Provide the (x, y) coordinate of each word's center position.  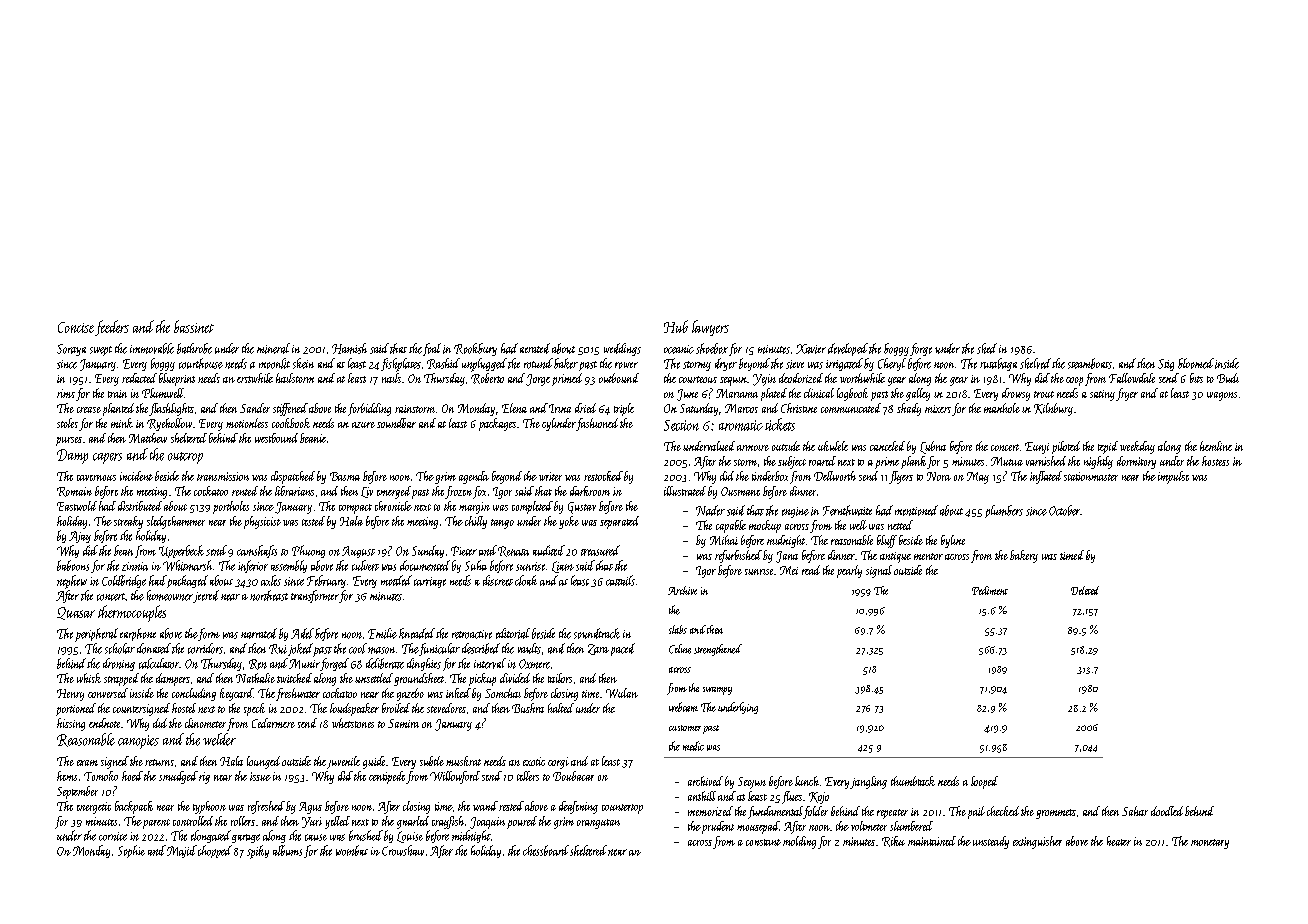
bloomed (1196, 363)
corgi (558, 763)
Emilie (382, 633)
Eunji (1037, 448)
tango (502, 524)
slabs (678, 629)
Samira (403, 723)
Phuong (308, 551)
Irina (560, 408)
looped (984, 782)
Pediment (990, 590)
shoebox (712, 348)
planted (118, 409)
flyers (901, 477)
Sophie (131, 851)
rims (66, 393)
